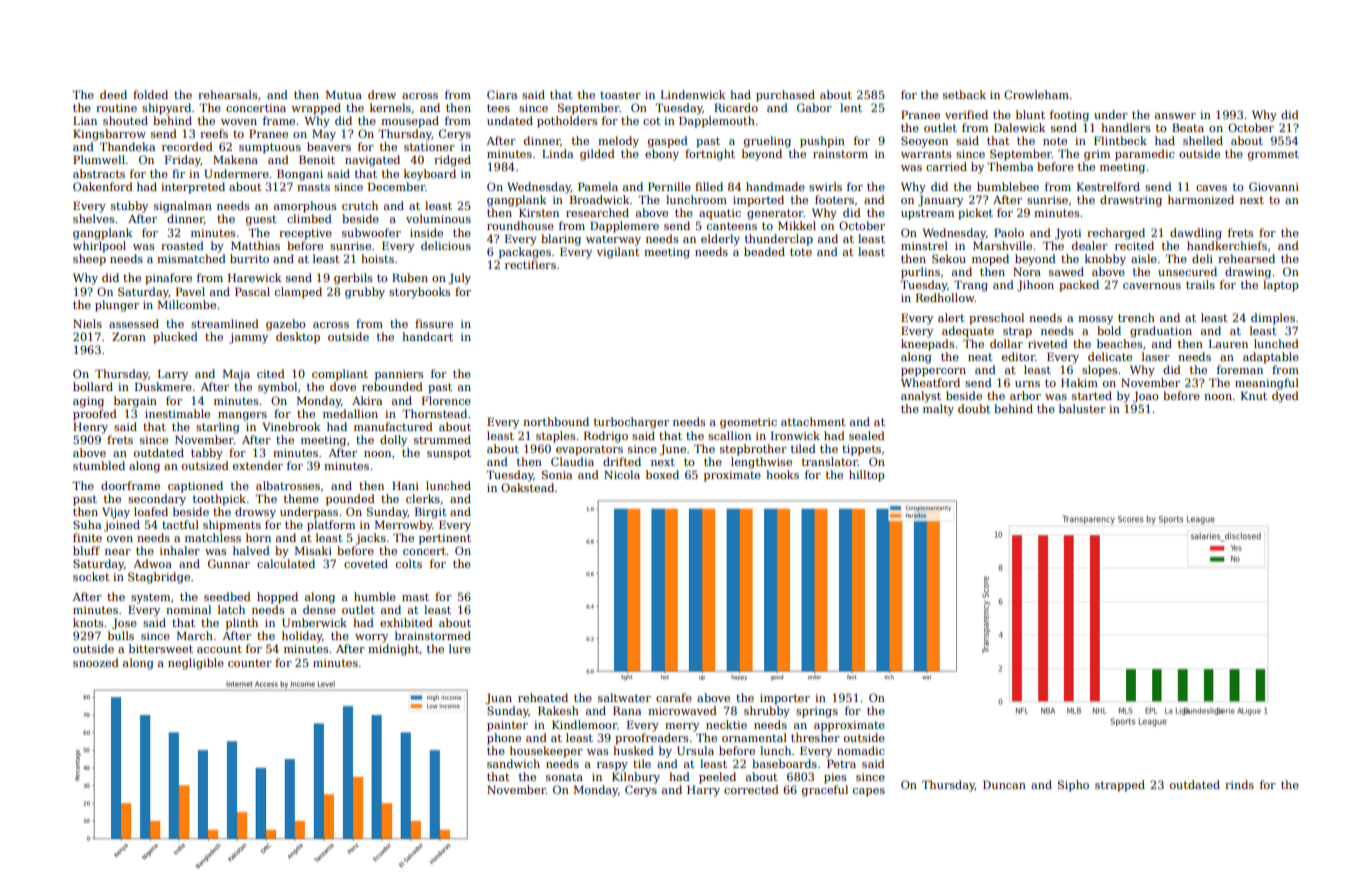  What do you see at coordinates (277, 388) in the document?
I see `symbol` at bounding box center [277, 388].
